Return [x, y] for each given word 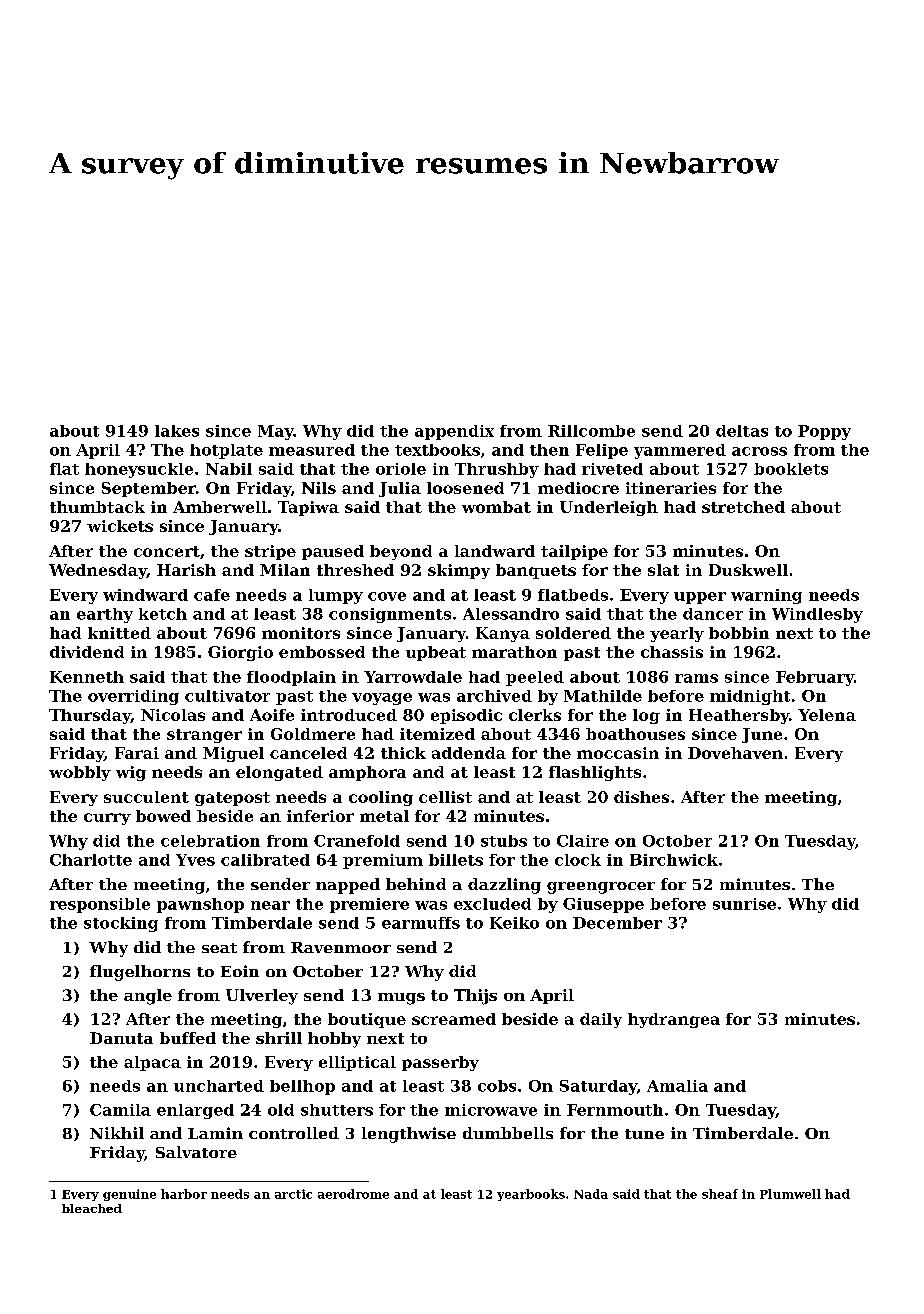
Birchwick [674, 860]
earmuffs [421, 923]
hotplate [226, 451]
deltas [742, 431]
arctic [293, 1194]
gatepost [232, 799]
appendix [454, 432]
